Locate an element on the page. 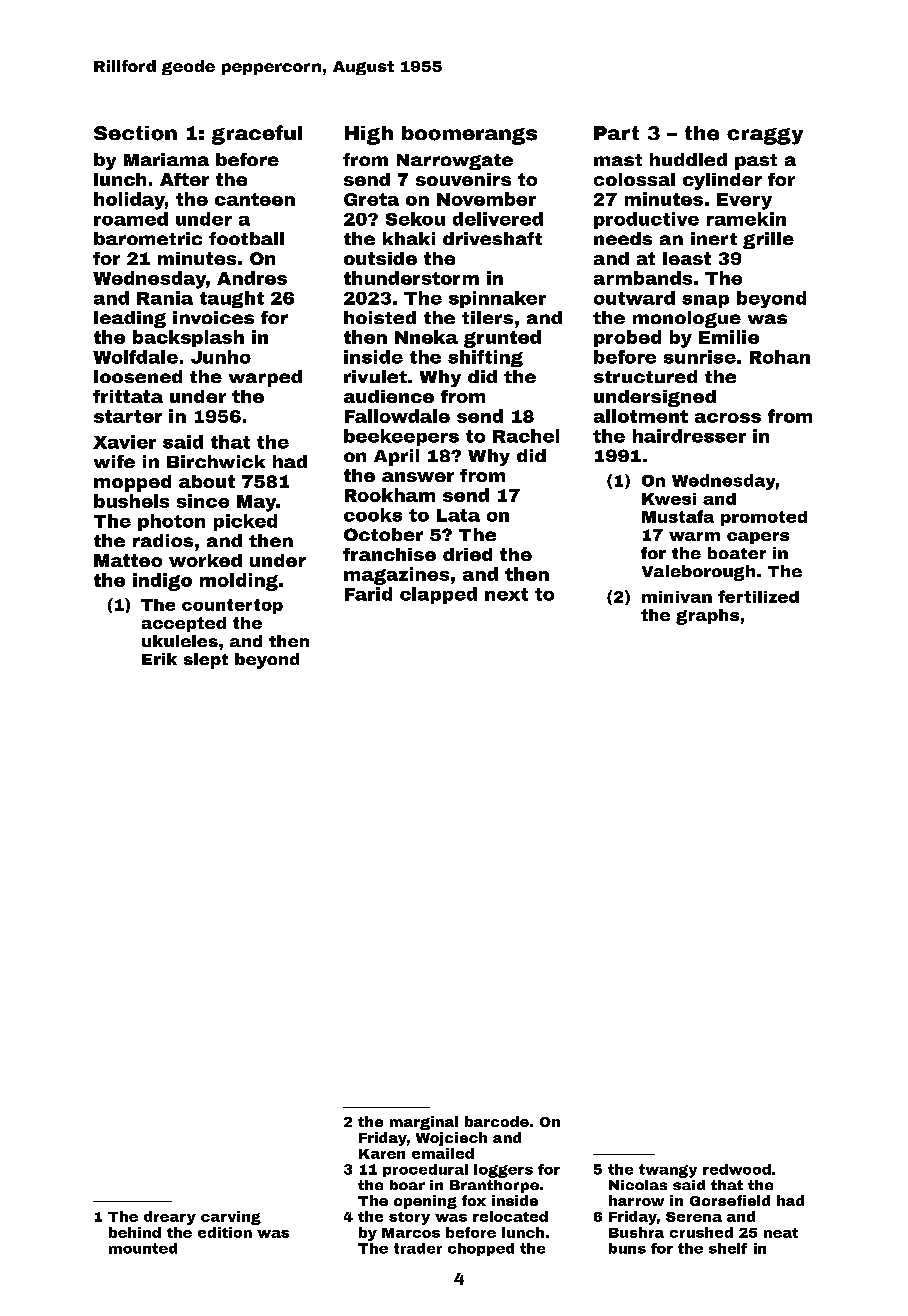 The width and height of the image is (908, 1316). Marcos is located at coordinates (411, 1233).
